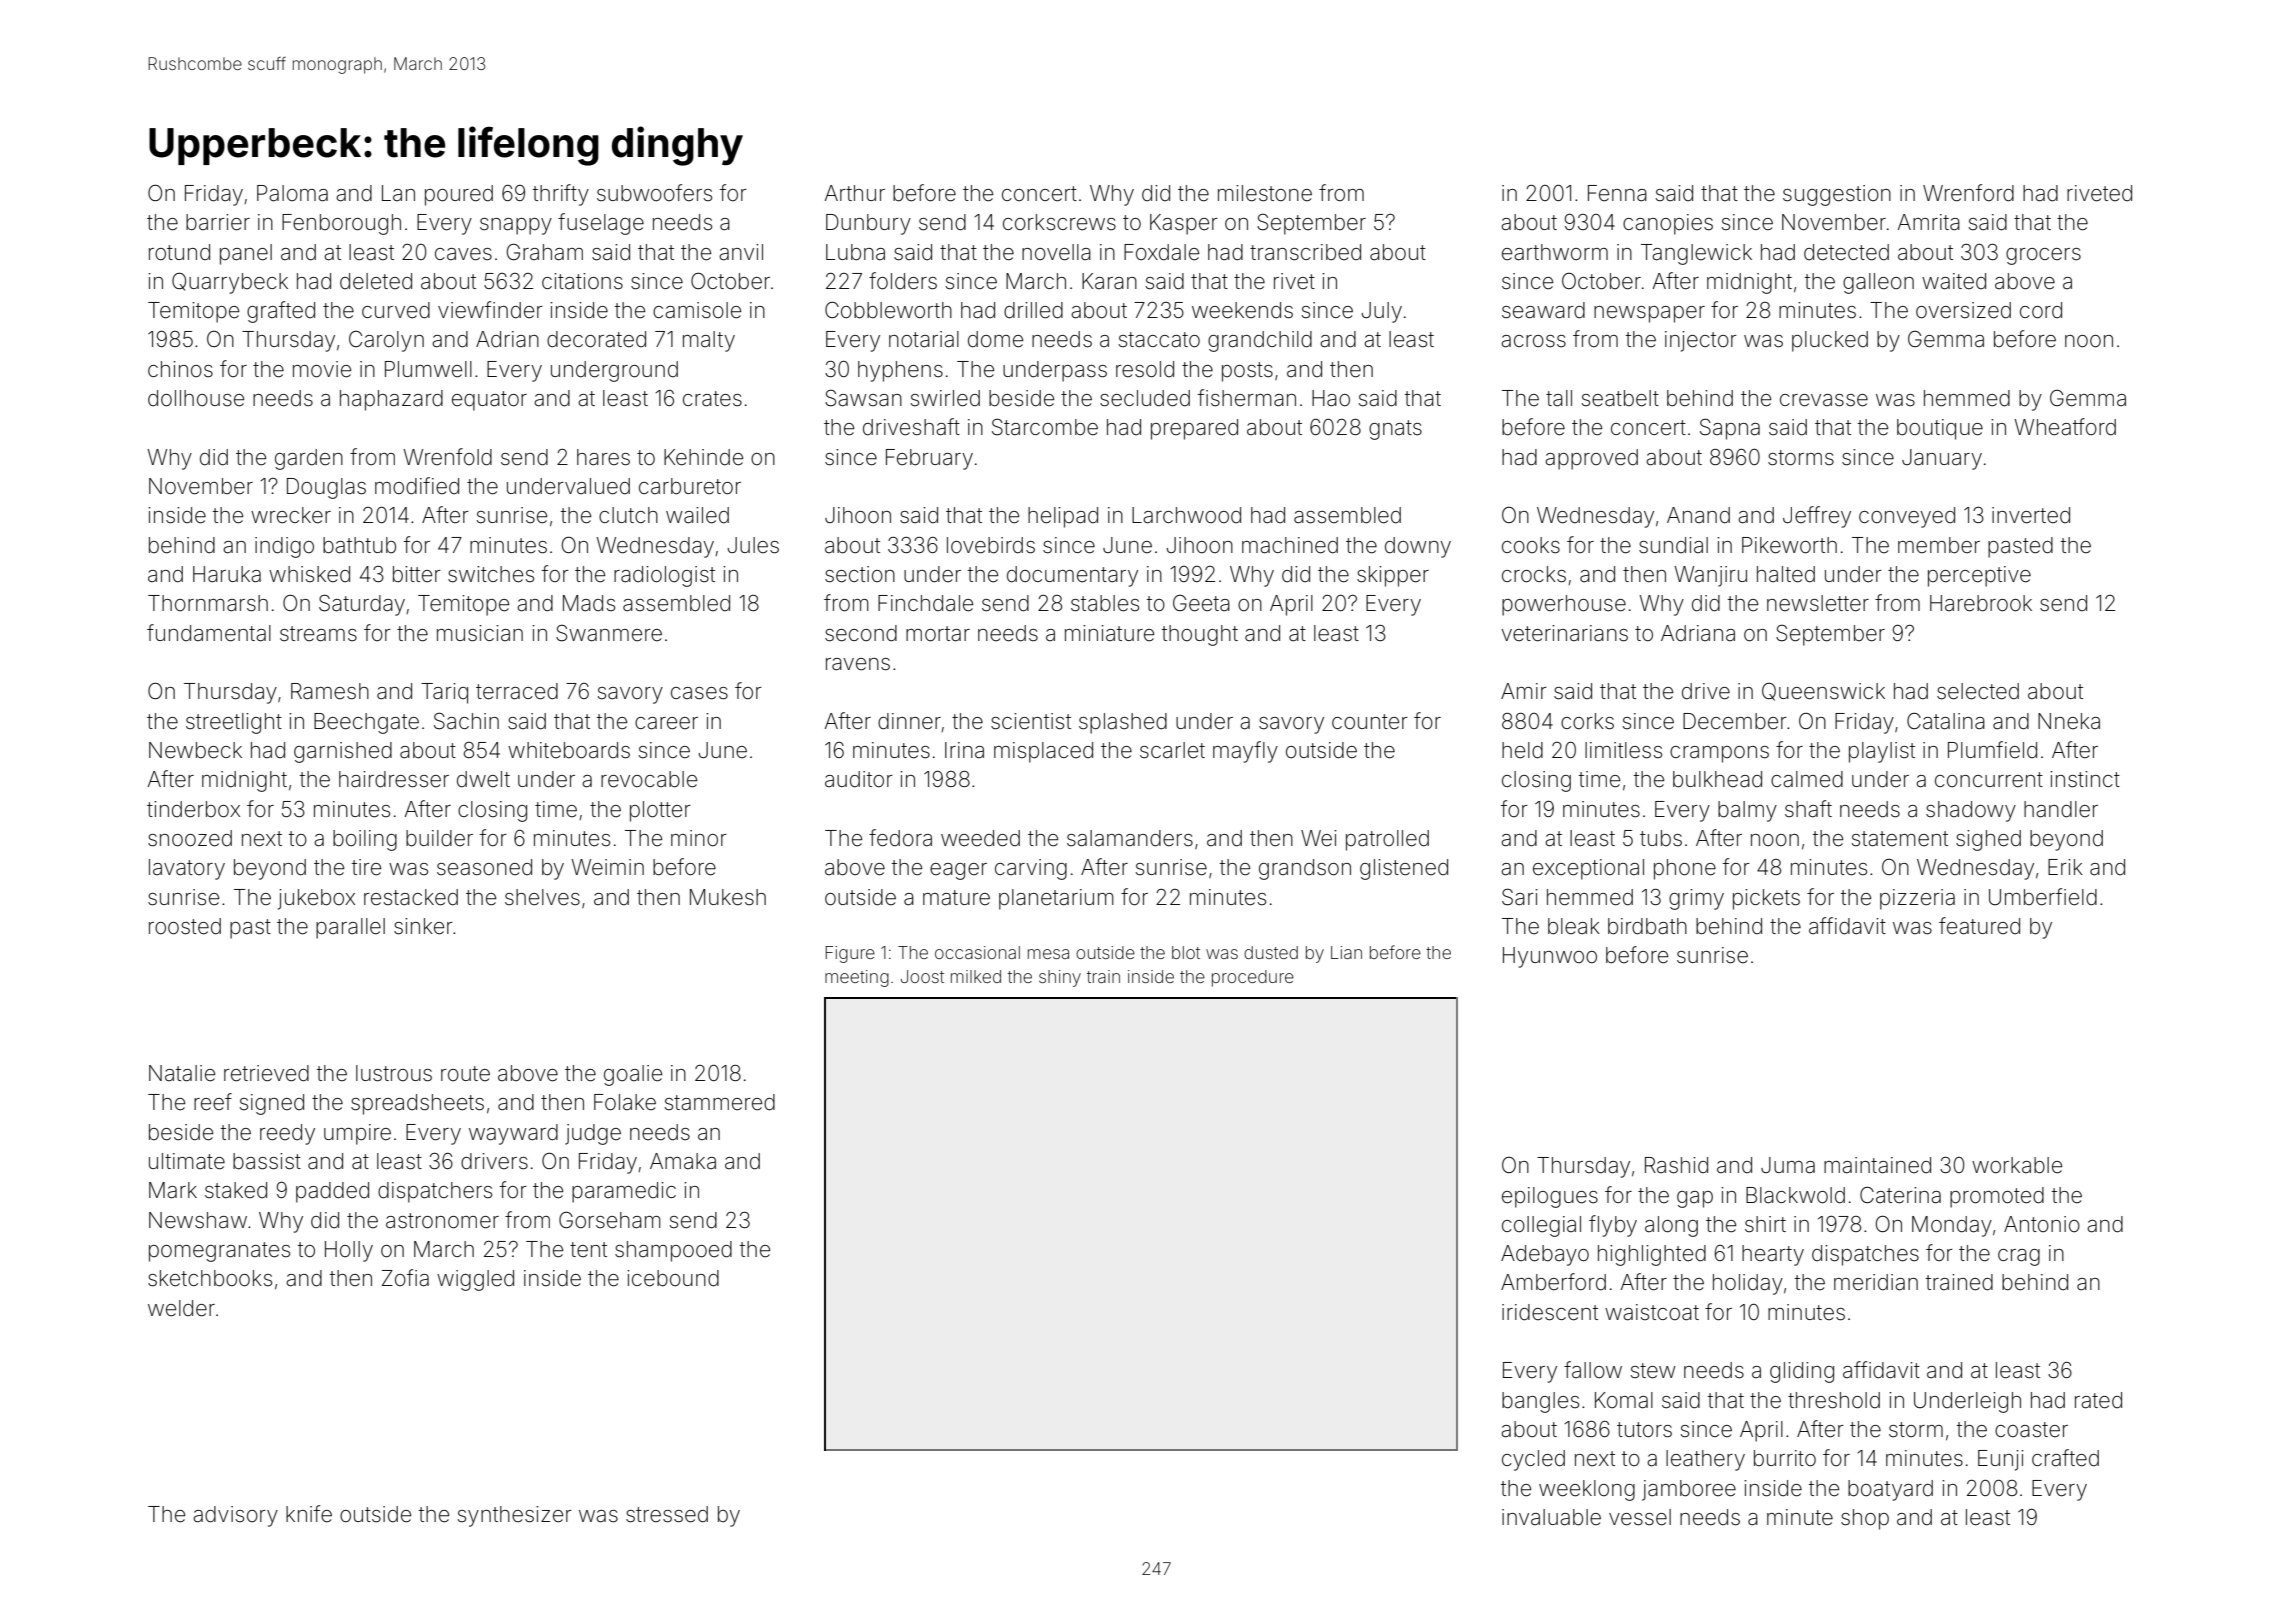 This image has height=1614, width=2282. I want to click on thrifty, so click(561, 195).
